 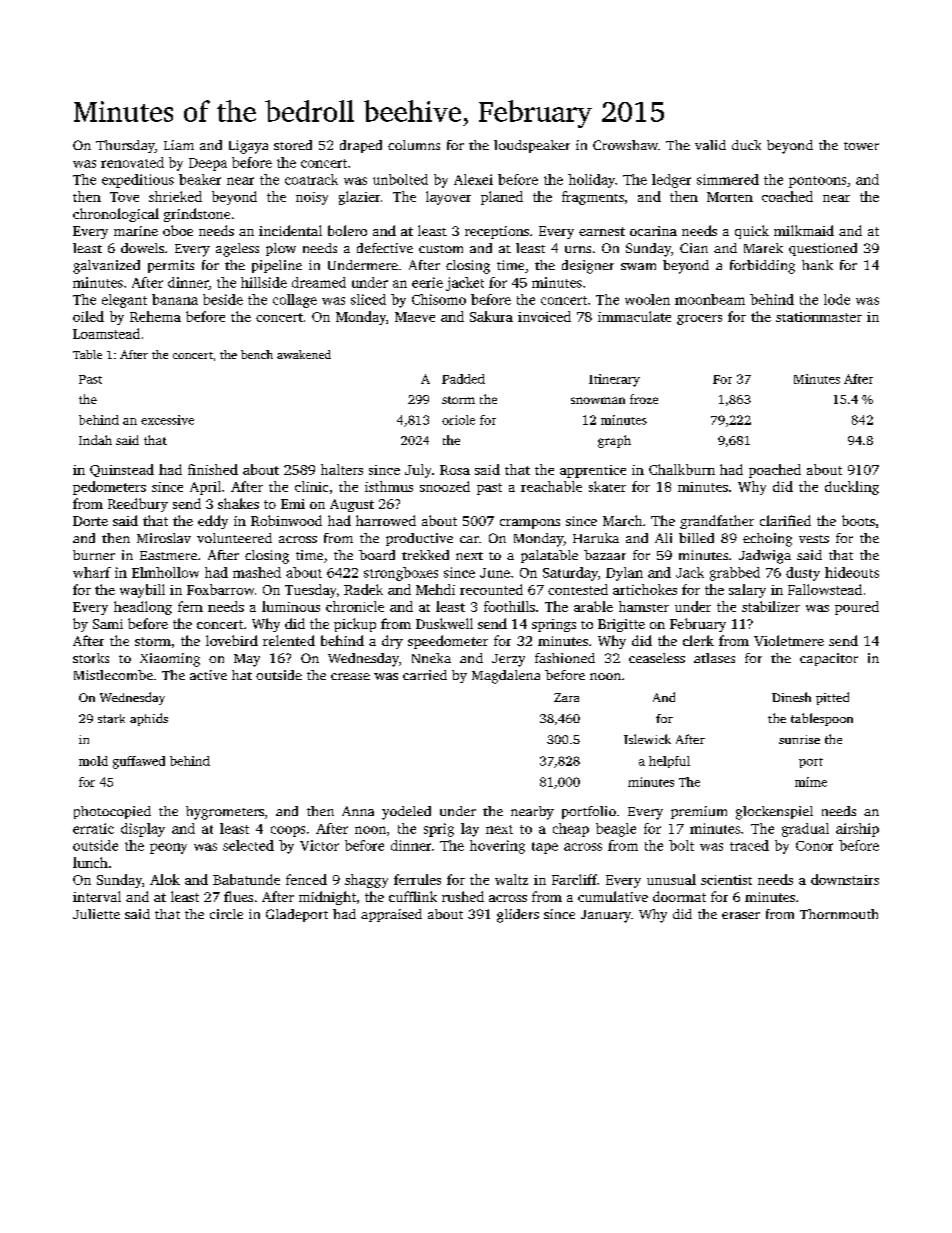 What do you see at coordinates (248, 147) in the screenshot?
I see `Ligaya` at bounding box center [248, 147].
